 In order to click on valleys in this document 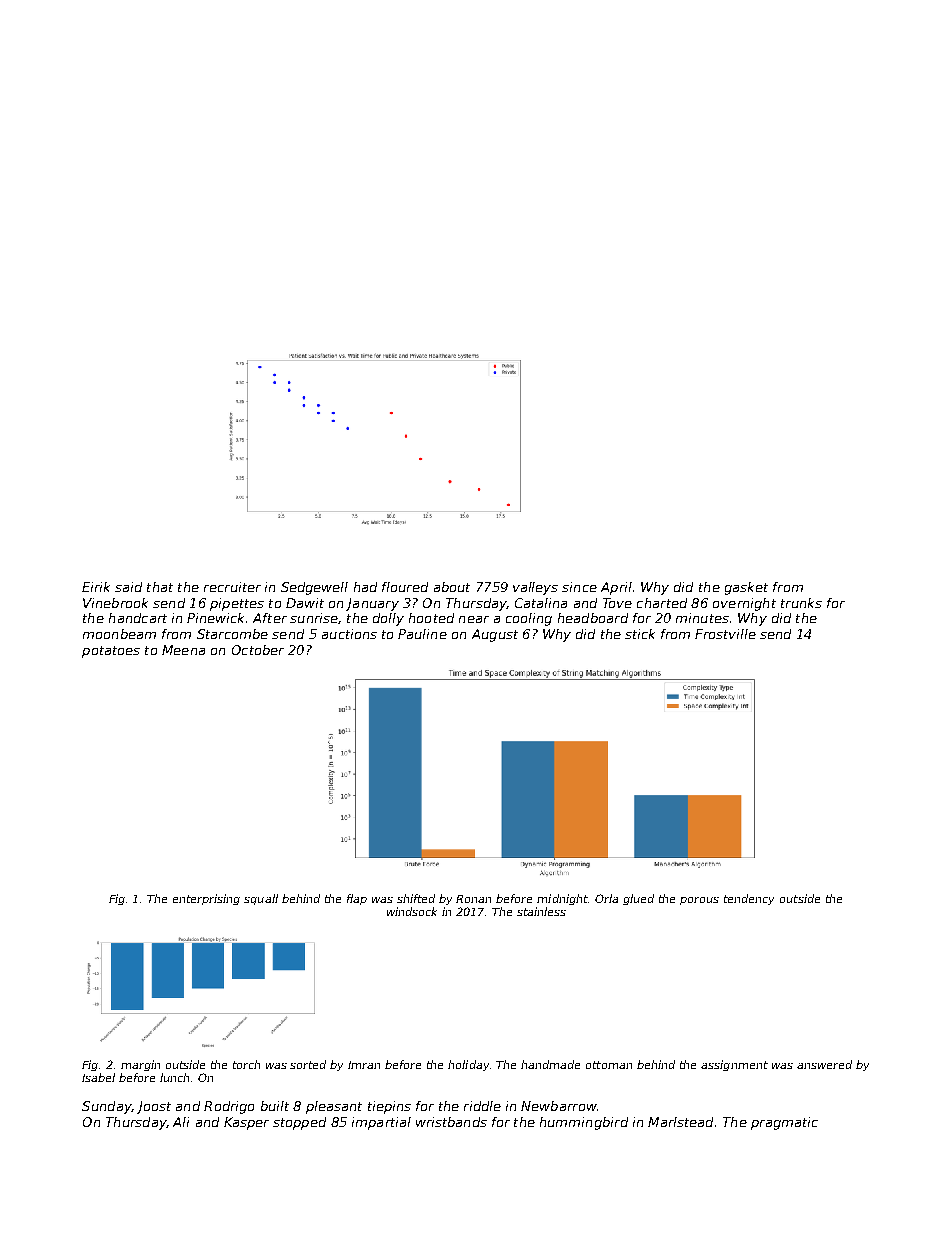, I will do `click(535, 588)`.
